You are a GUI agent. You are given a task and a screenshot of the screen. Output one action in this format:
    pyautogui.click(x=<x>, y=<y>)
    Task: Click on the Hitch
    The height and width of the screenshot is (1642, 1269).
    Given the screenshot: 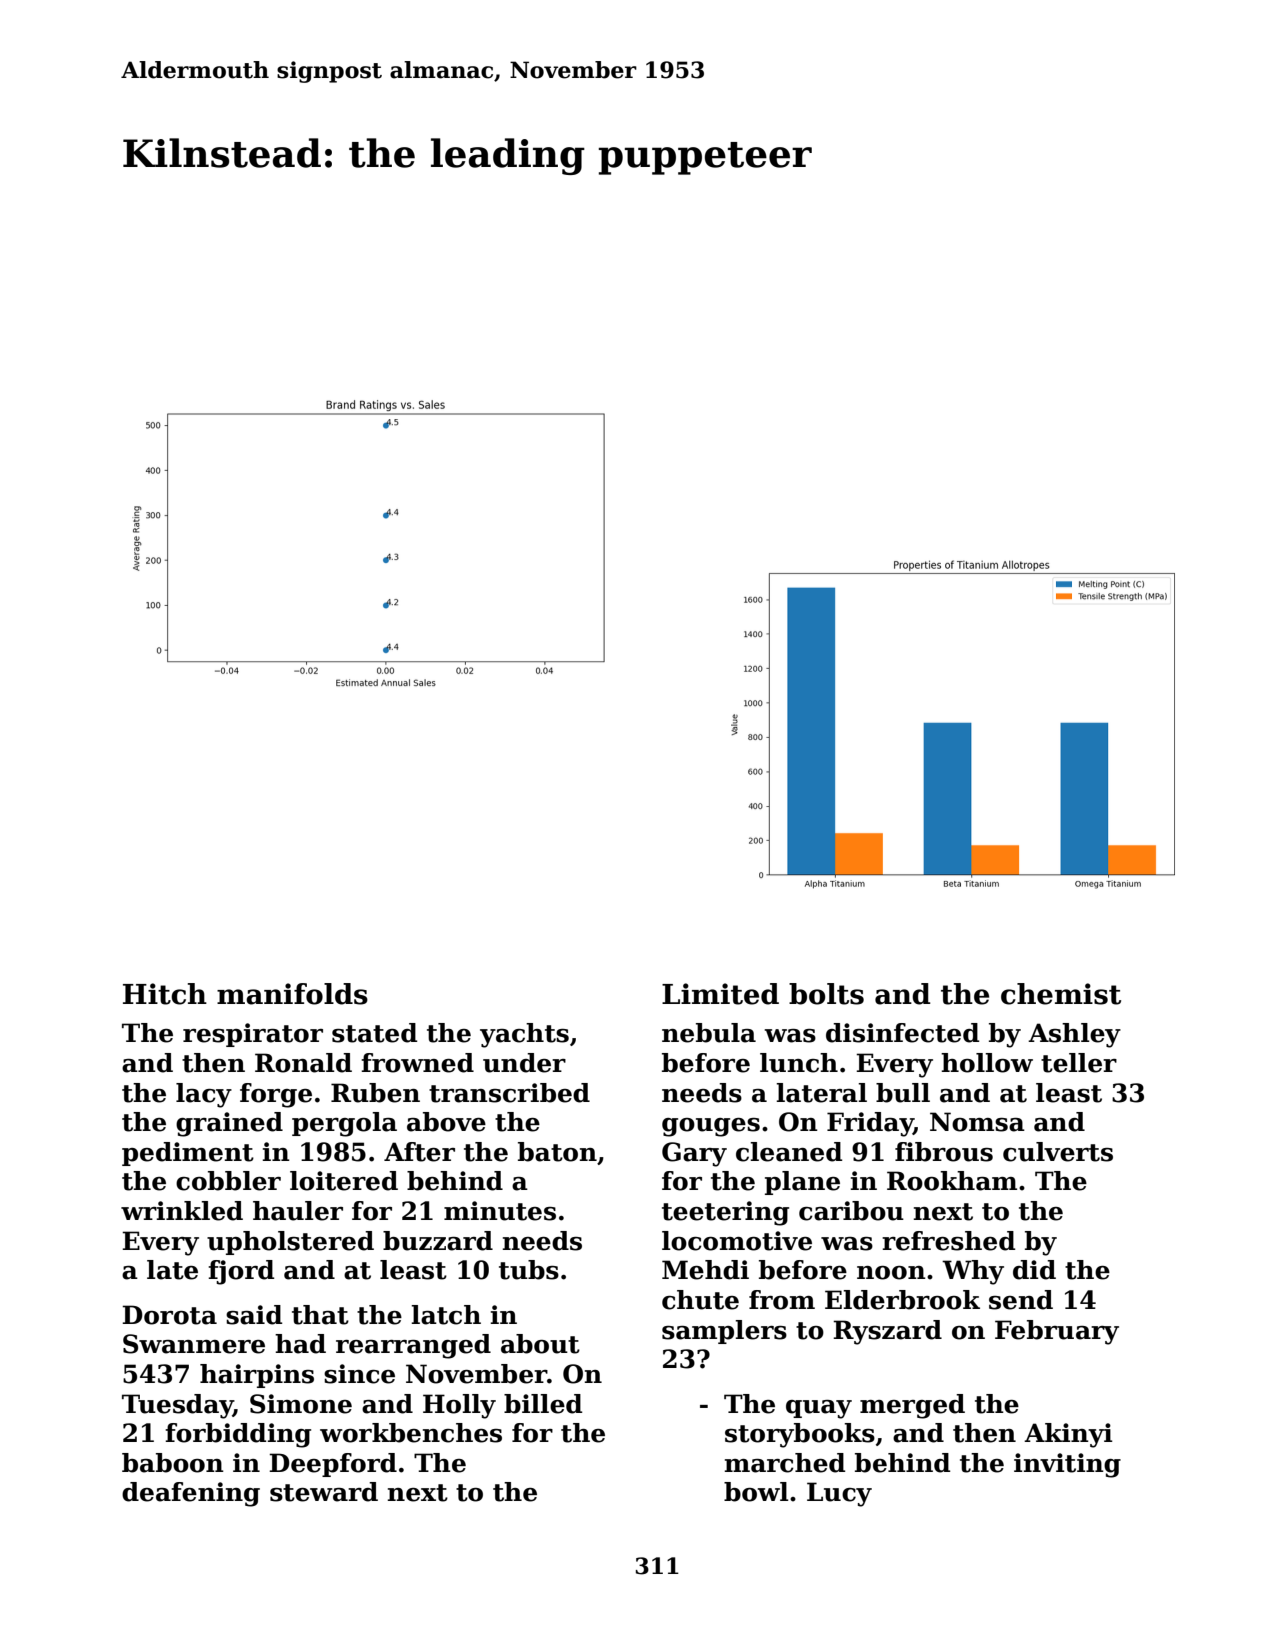 What is the action you would take?
    pyautogui.click(x=165, y=994)
